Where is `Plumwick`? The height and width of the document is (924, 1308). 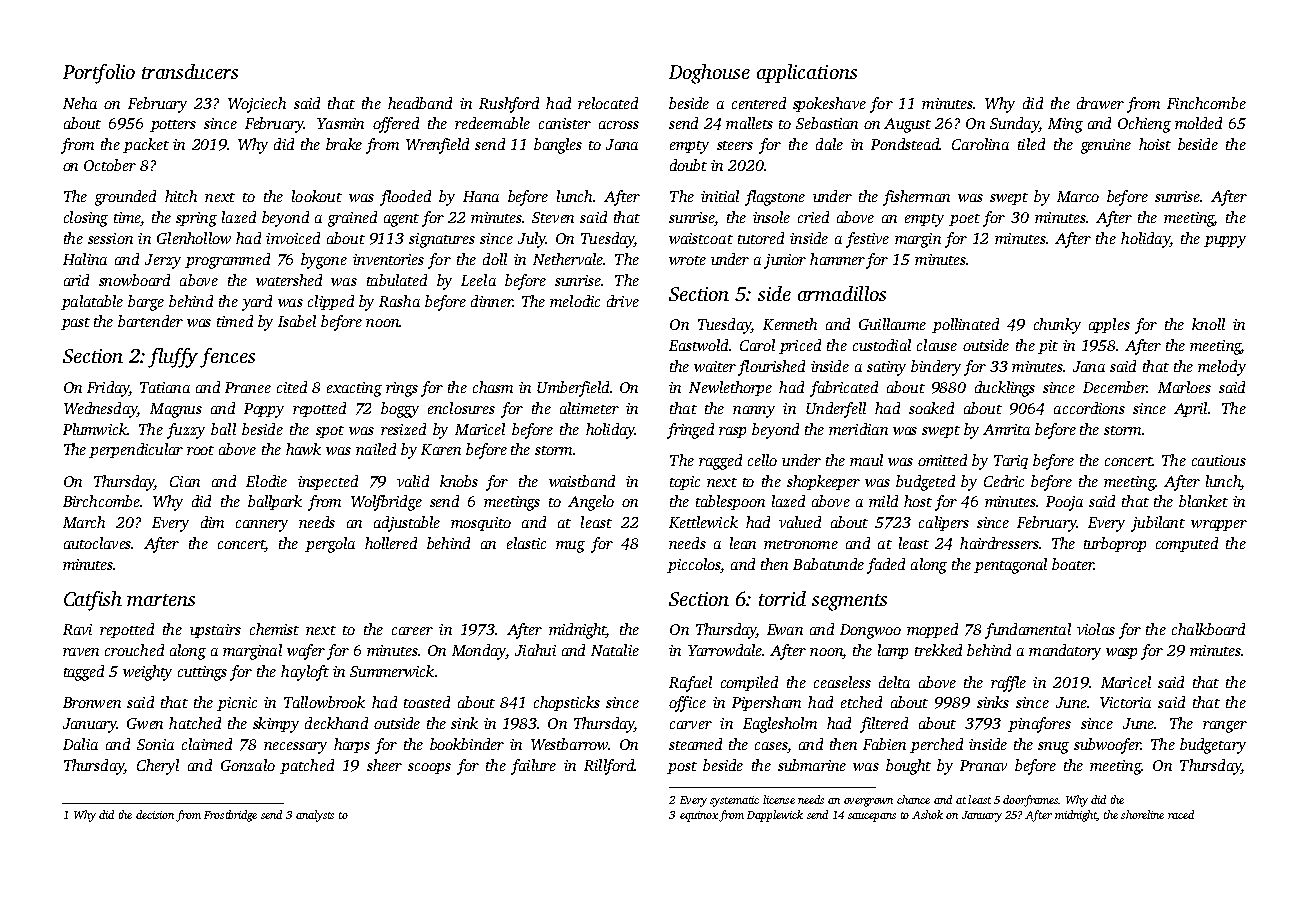
Plumwick is located at coordinates (95, 429).
